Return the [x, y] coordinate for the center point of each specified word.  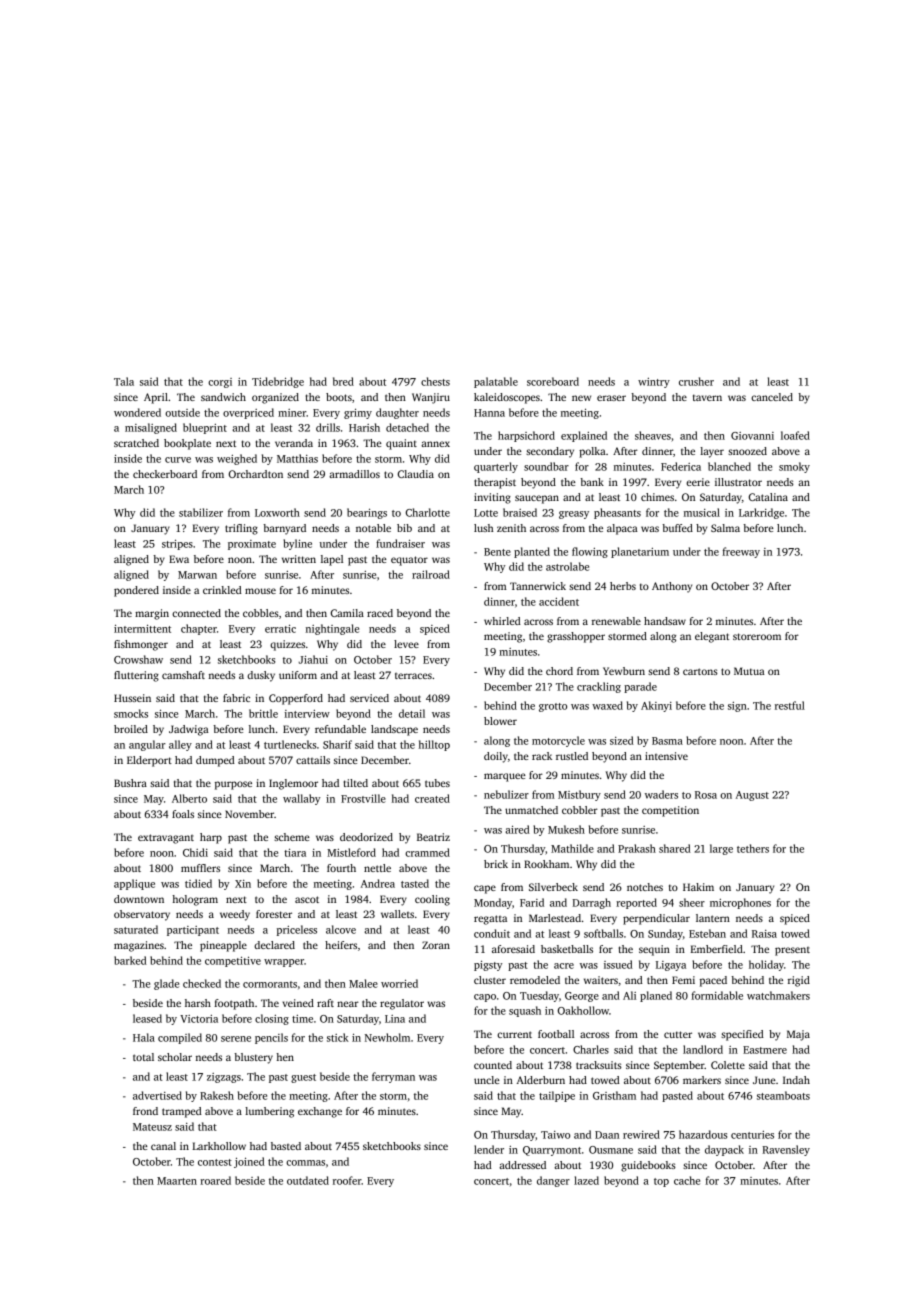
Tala [124, 381]
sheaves [653, 435]
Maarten [177, 1181]
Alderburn [541, 1080]
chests [435, 381]
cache [687, 1180]
